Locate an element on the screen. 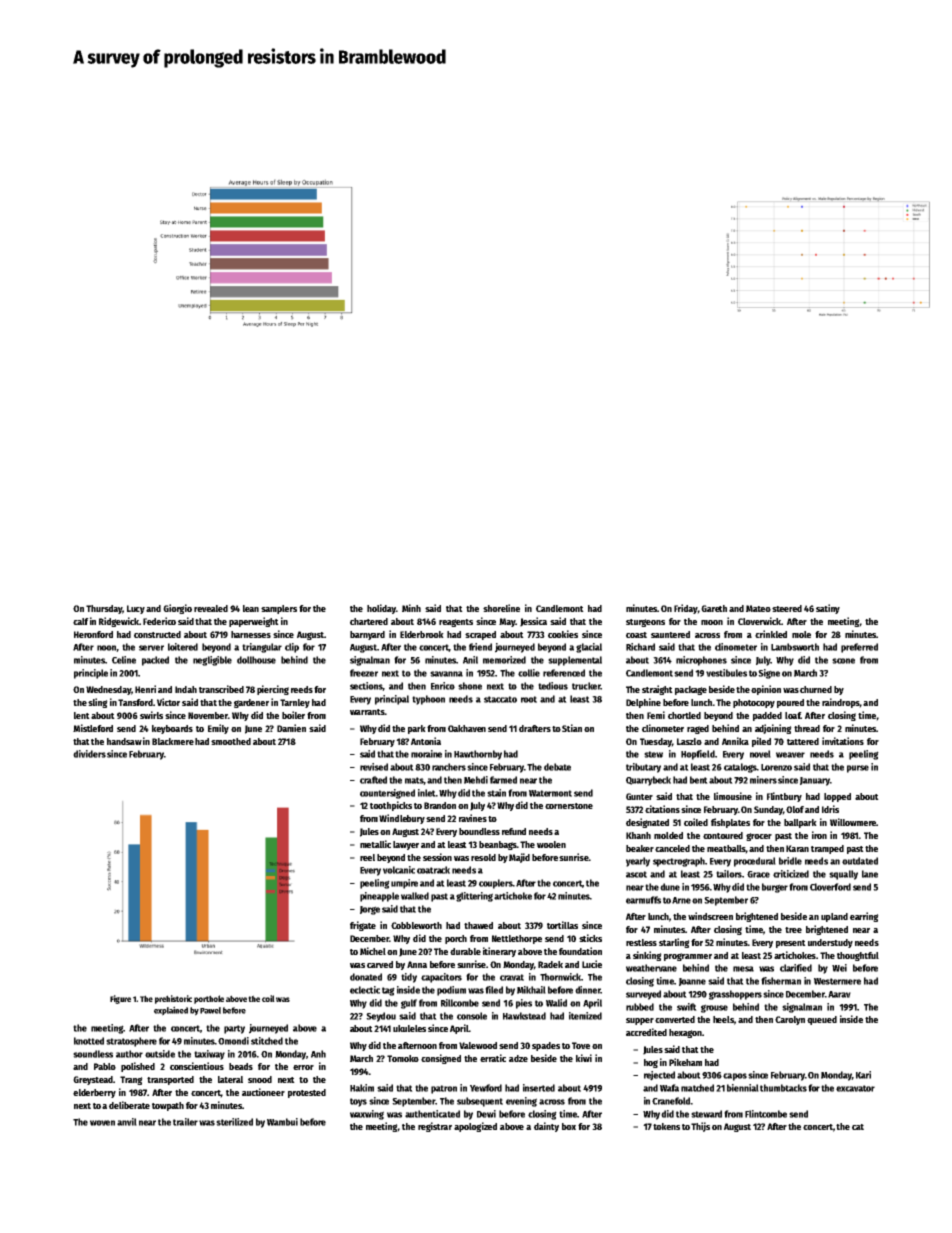 This screenshot has height=1233, width=952. Majid is located at coordinates (519, 858).
